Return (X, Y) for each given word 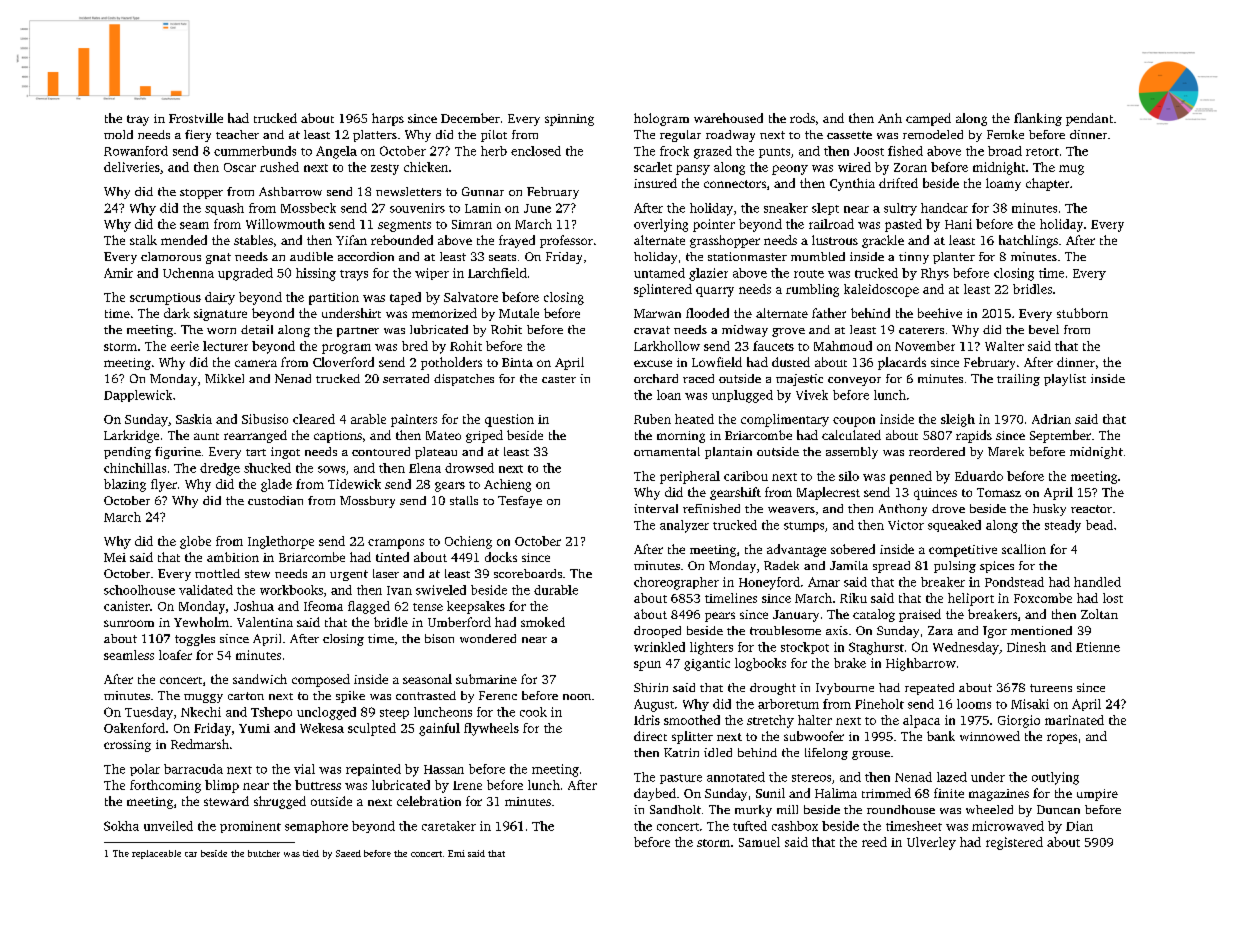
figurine (178, 453)
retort (1042, 152)
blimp (222, 786)
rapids (974, 436)
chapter (1047, 184)
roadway (730, 136)
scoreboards (528, 573)
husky (1049, 510)
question (509, 420)
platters (375, 136)
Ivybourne (845, 689)
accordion (366, 256)
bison (439, 638)
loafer (175, 655)
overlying (661, 225)
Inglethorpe (281, 542)
